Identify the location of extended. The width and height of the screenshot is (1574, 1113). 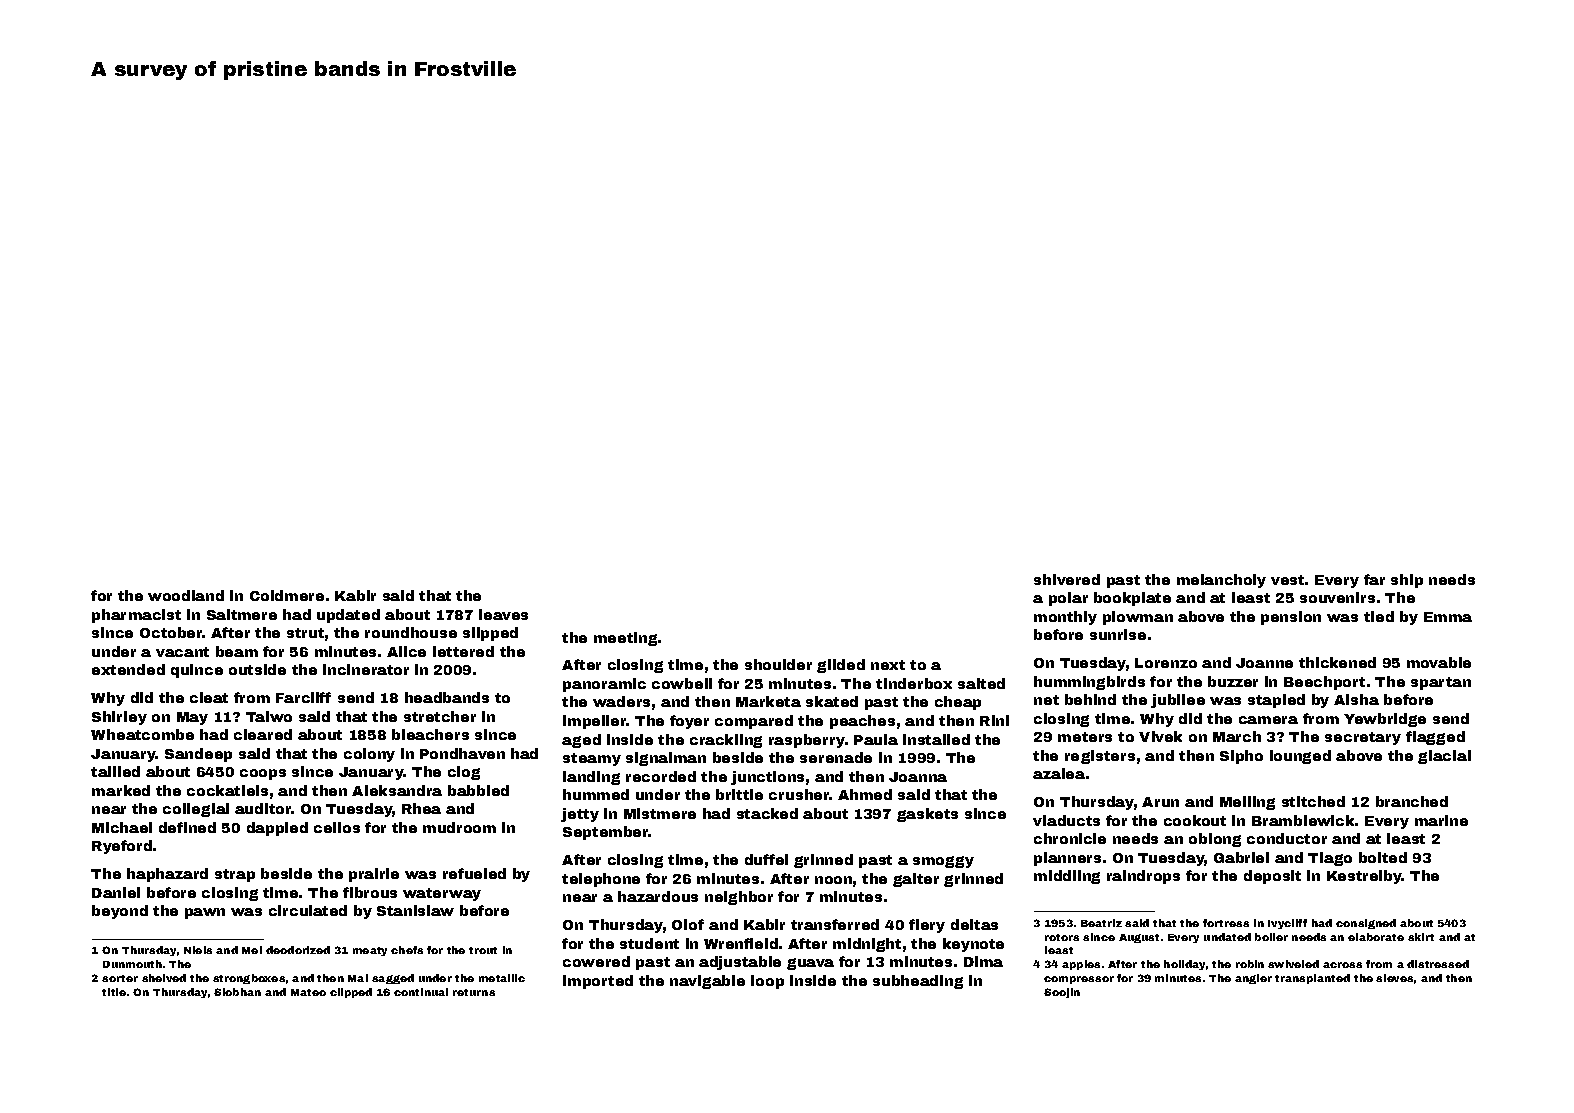
(128, 669).
